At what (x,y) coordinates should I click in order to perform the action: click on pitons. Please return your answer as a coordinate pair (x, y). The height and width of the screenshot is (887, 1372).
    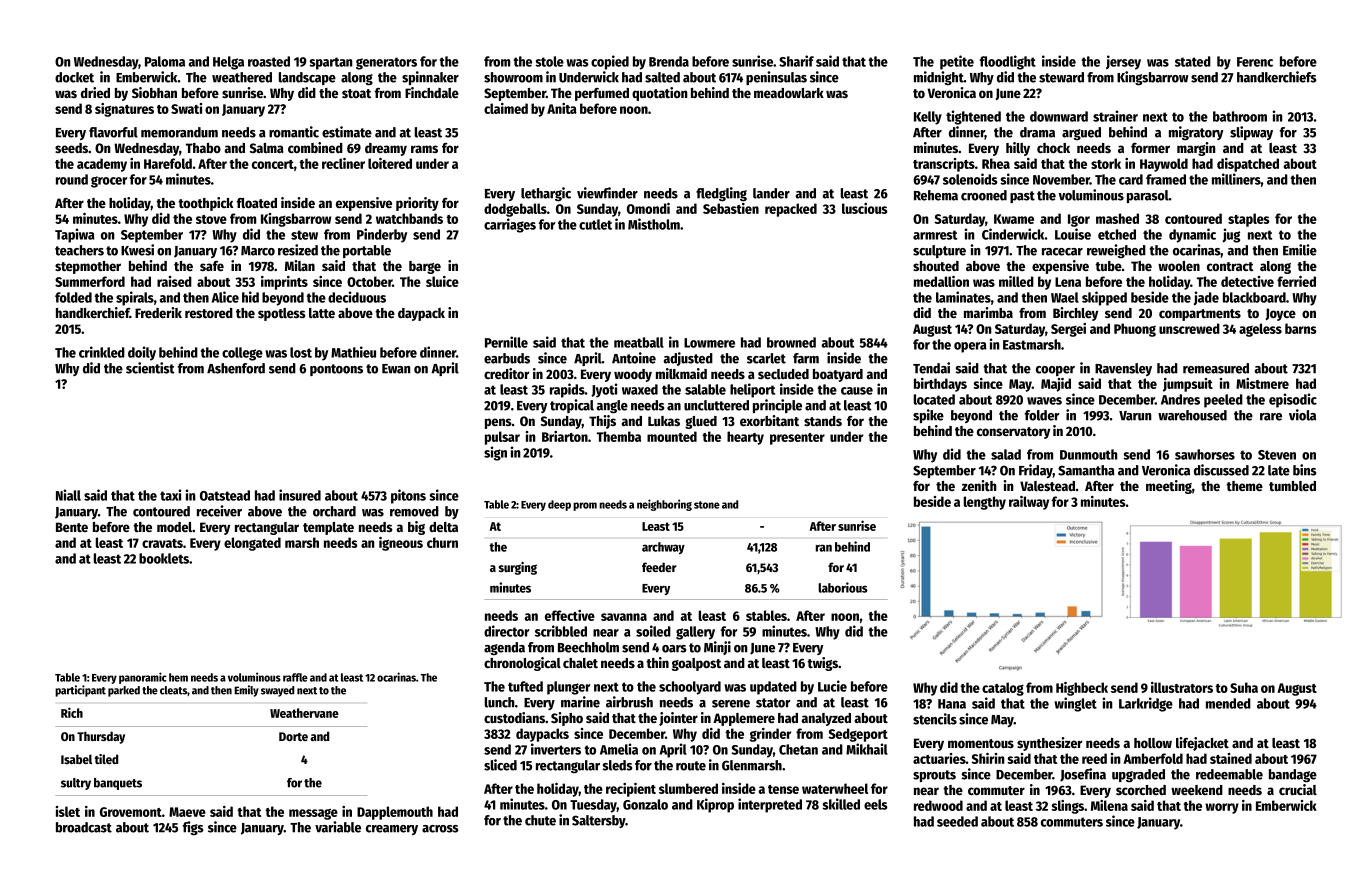
    Looking at the image, I should click on (408, 496).
